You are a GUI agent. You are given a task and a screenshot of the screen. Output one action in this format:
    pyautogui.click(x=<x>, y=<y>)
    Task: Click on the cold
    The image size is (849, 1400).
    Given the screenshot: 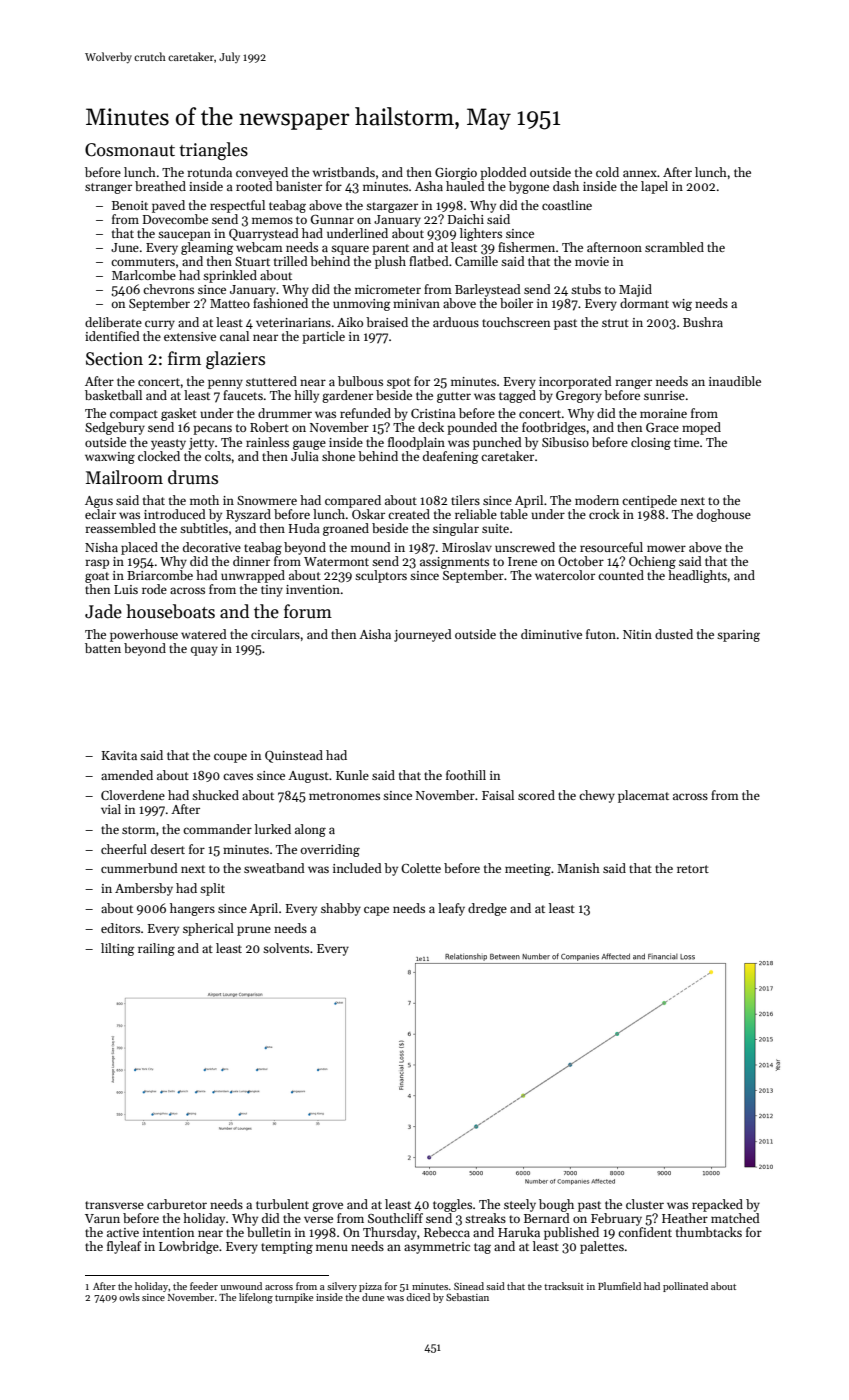 What is the action you would take?
    pyautogui.click(x=607, y=172)
